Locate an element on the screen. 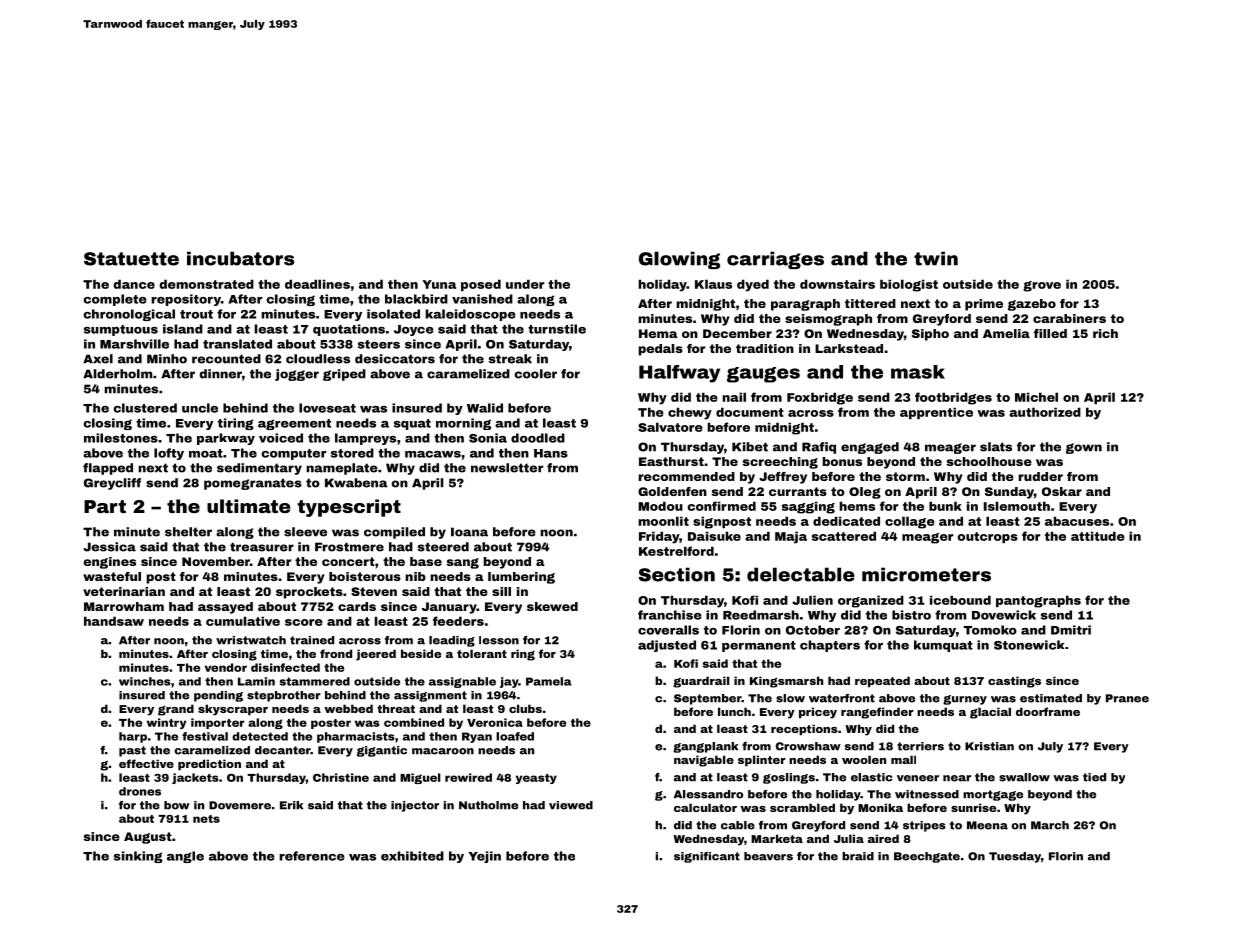 This screenshot has width=1233, height=952. Halfway is located at coordinates (679, 374).
